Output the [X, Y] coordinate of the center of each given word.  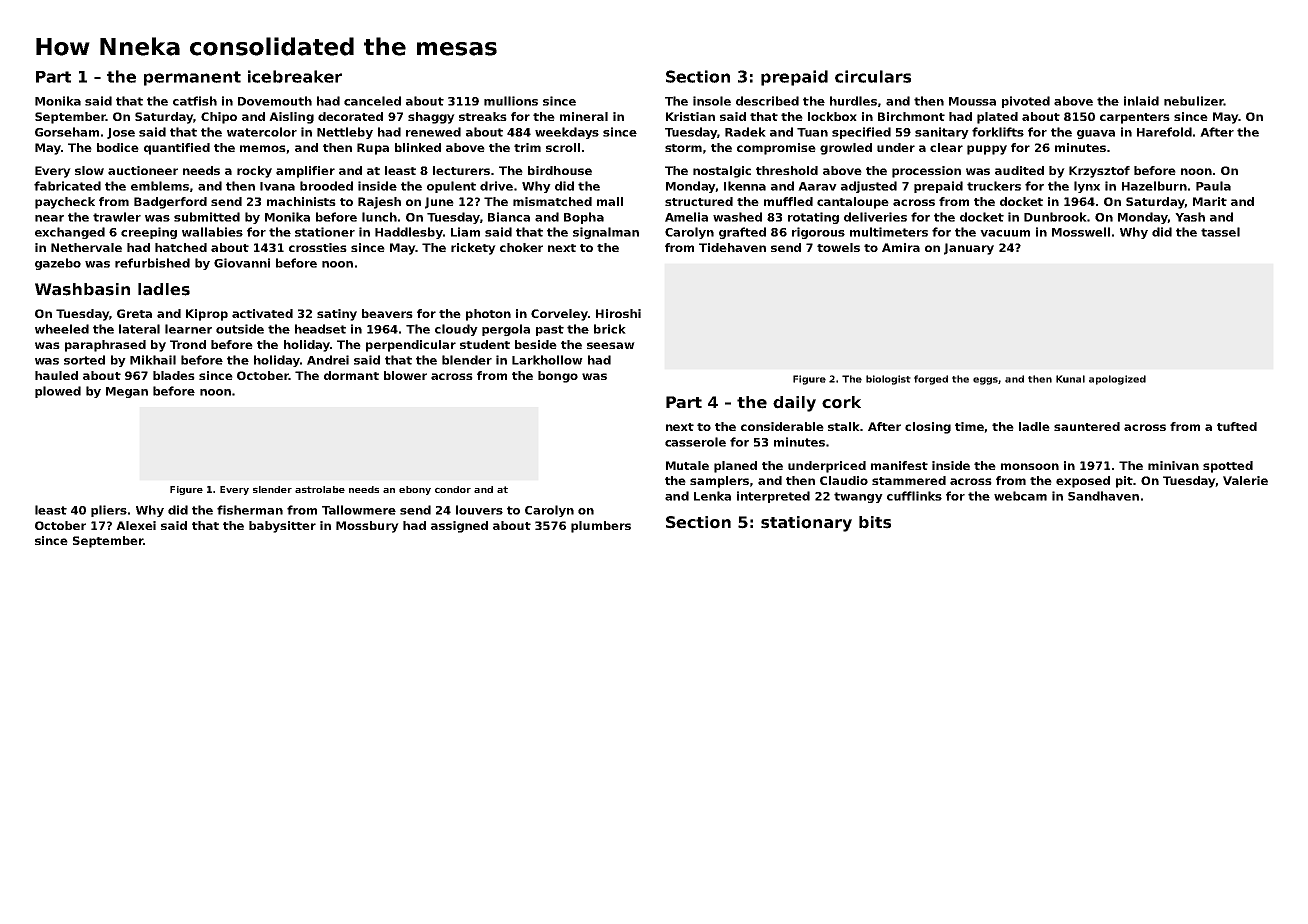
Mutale [687, 465]
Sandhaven [1103, 496]
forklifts [998, 132]
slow [89, 170]
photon [488, 315]
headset [320, 329]
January [969, 249]
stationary [806, 524]
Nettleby [345, 133]
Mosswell [1081, 232]
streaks [483, 116]
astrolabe [320, 489]
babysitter [282, 527]
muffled [788, 201]
